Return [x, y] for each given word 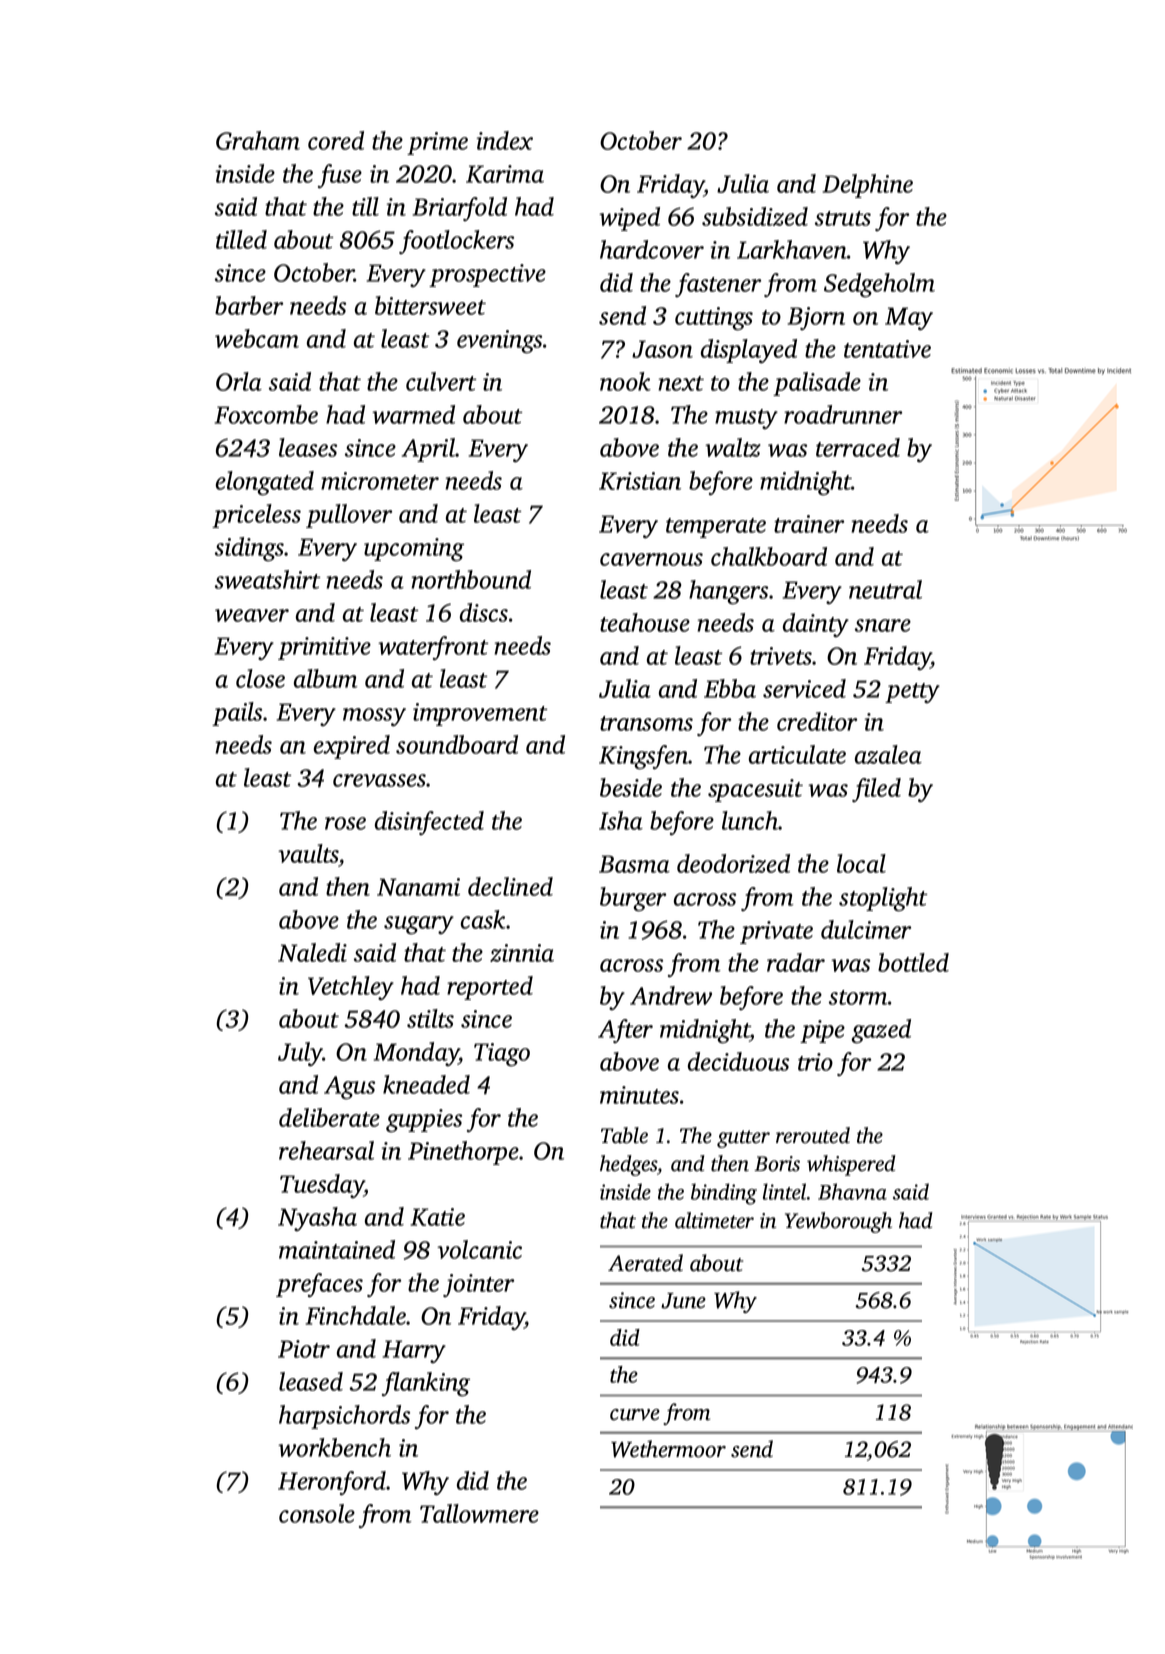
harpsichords [344, 1417]
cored [336, 140]
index [505, 140]
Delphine [867, 186]
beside [631, 787]
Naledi [312, 952]
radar [796, 962]
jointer [478, 1285]
